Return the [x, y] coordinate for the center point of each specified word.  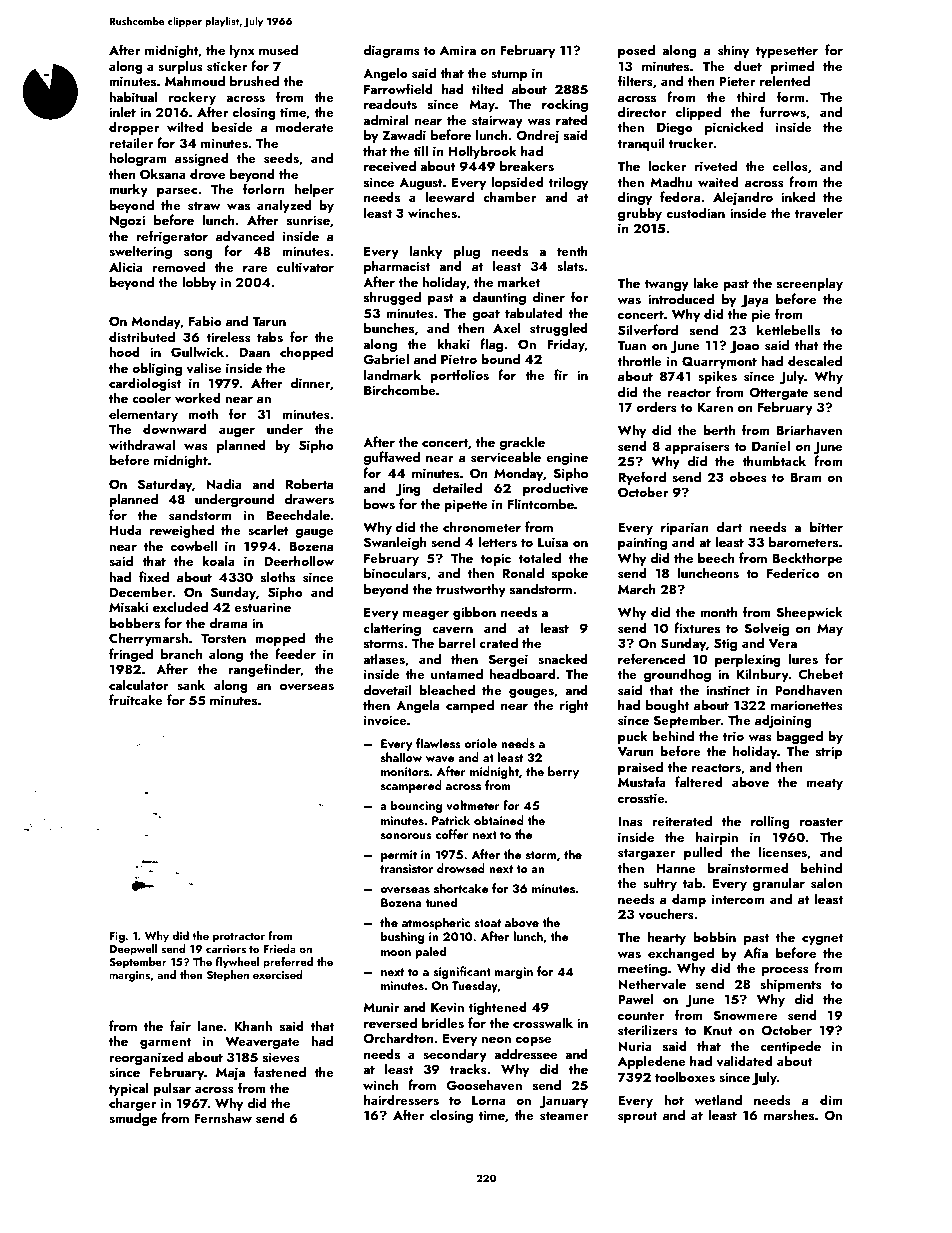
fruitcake [136, 699]
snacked [563, 658]
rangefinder [264, 670]
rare [255, 269]
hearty [667, 938]
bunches [389, 327]
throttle [639, 360]
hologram [138, 159]
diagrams [391, 51]
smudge [133, 1119]
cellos [790, 165]
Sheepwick [809, 613]
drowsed [461, 868]
